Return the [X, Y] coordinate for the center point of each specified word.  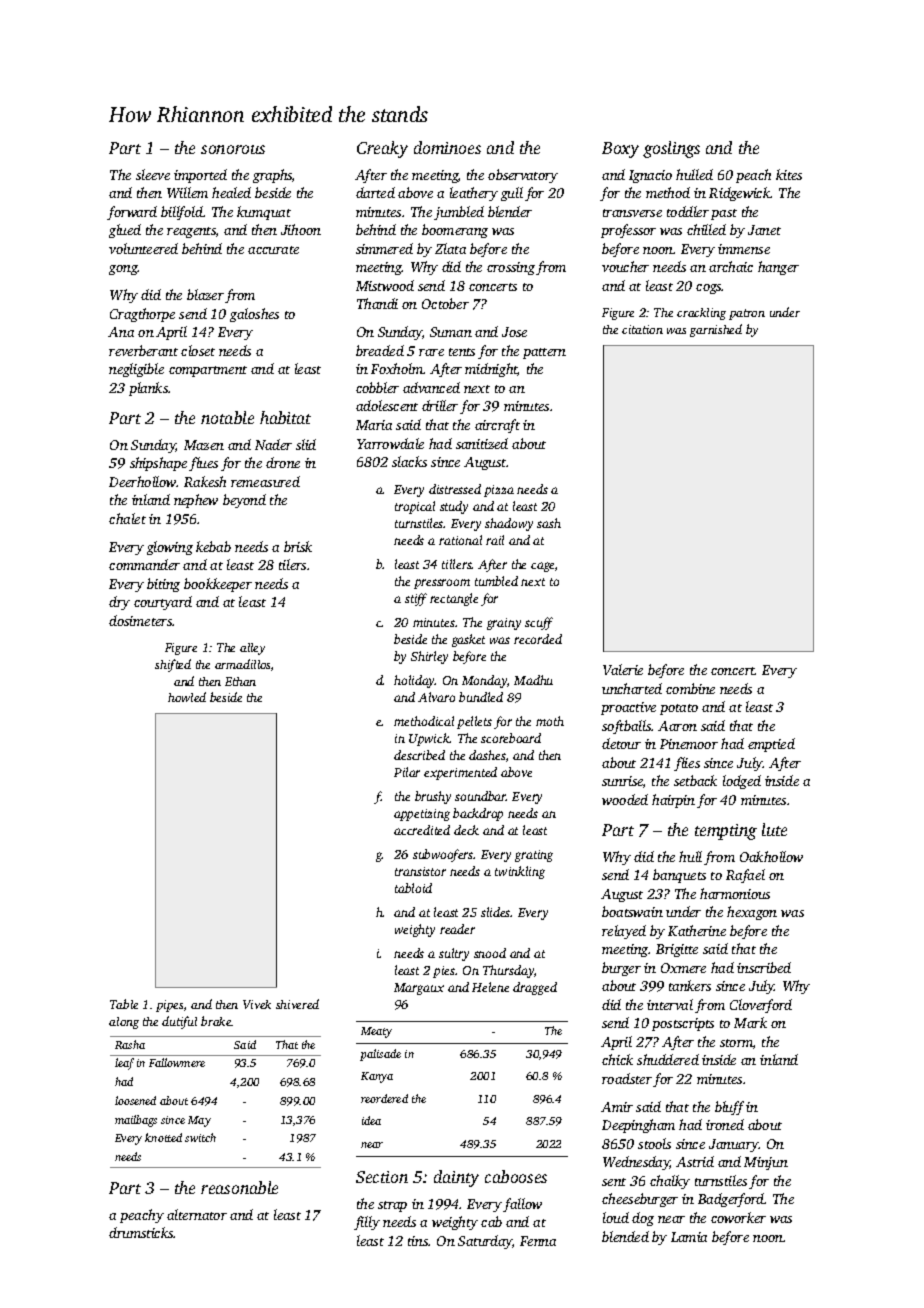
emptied [771, 745]
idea [371, 1120]
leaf [124, 1064]
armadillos [242, 664]
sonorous [233, 149]
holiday [414, 681]
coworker [738, 1217]
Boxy [620, 150]
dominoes [447, 147]
